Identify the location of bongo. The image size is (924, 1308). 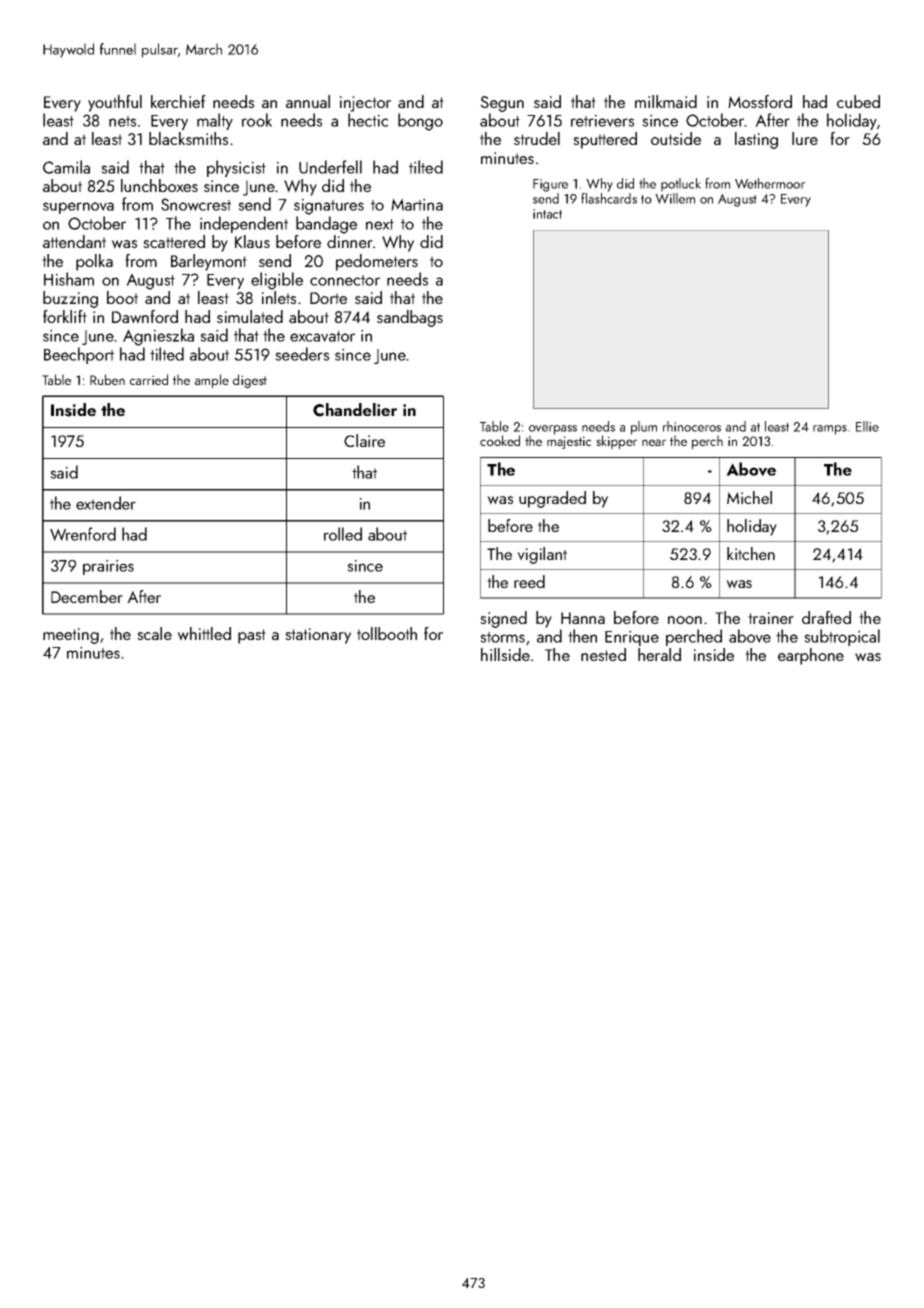
(420, 122).
